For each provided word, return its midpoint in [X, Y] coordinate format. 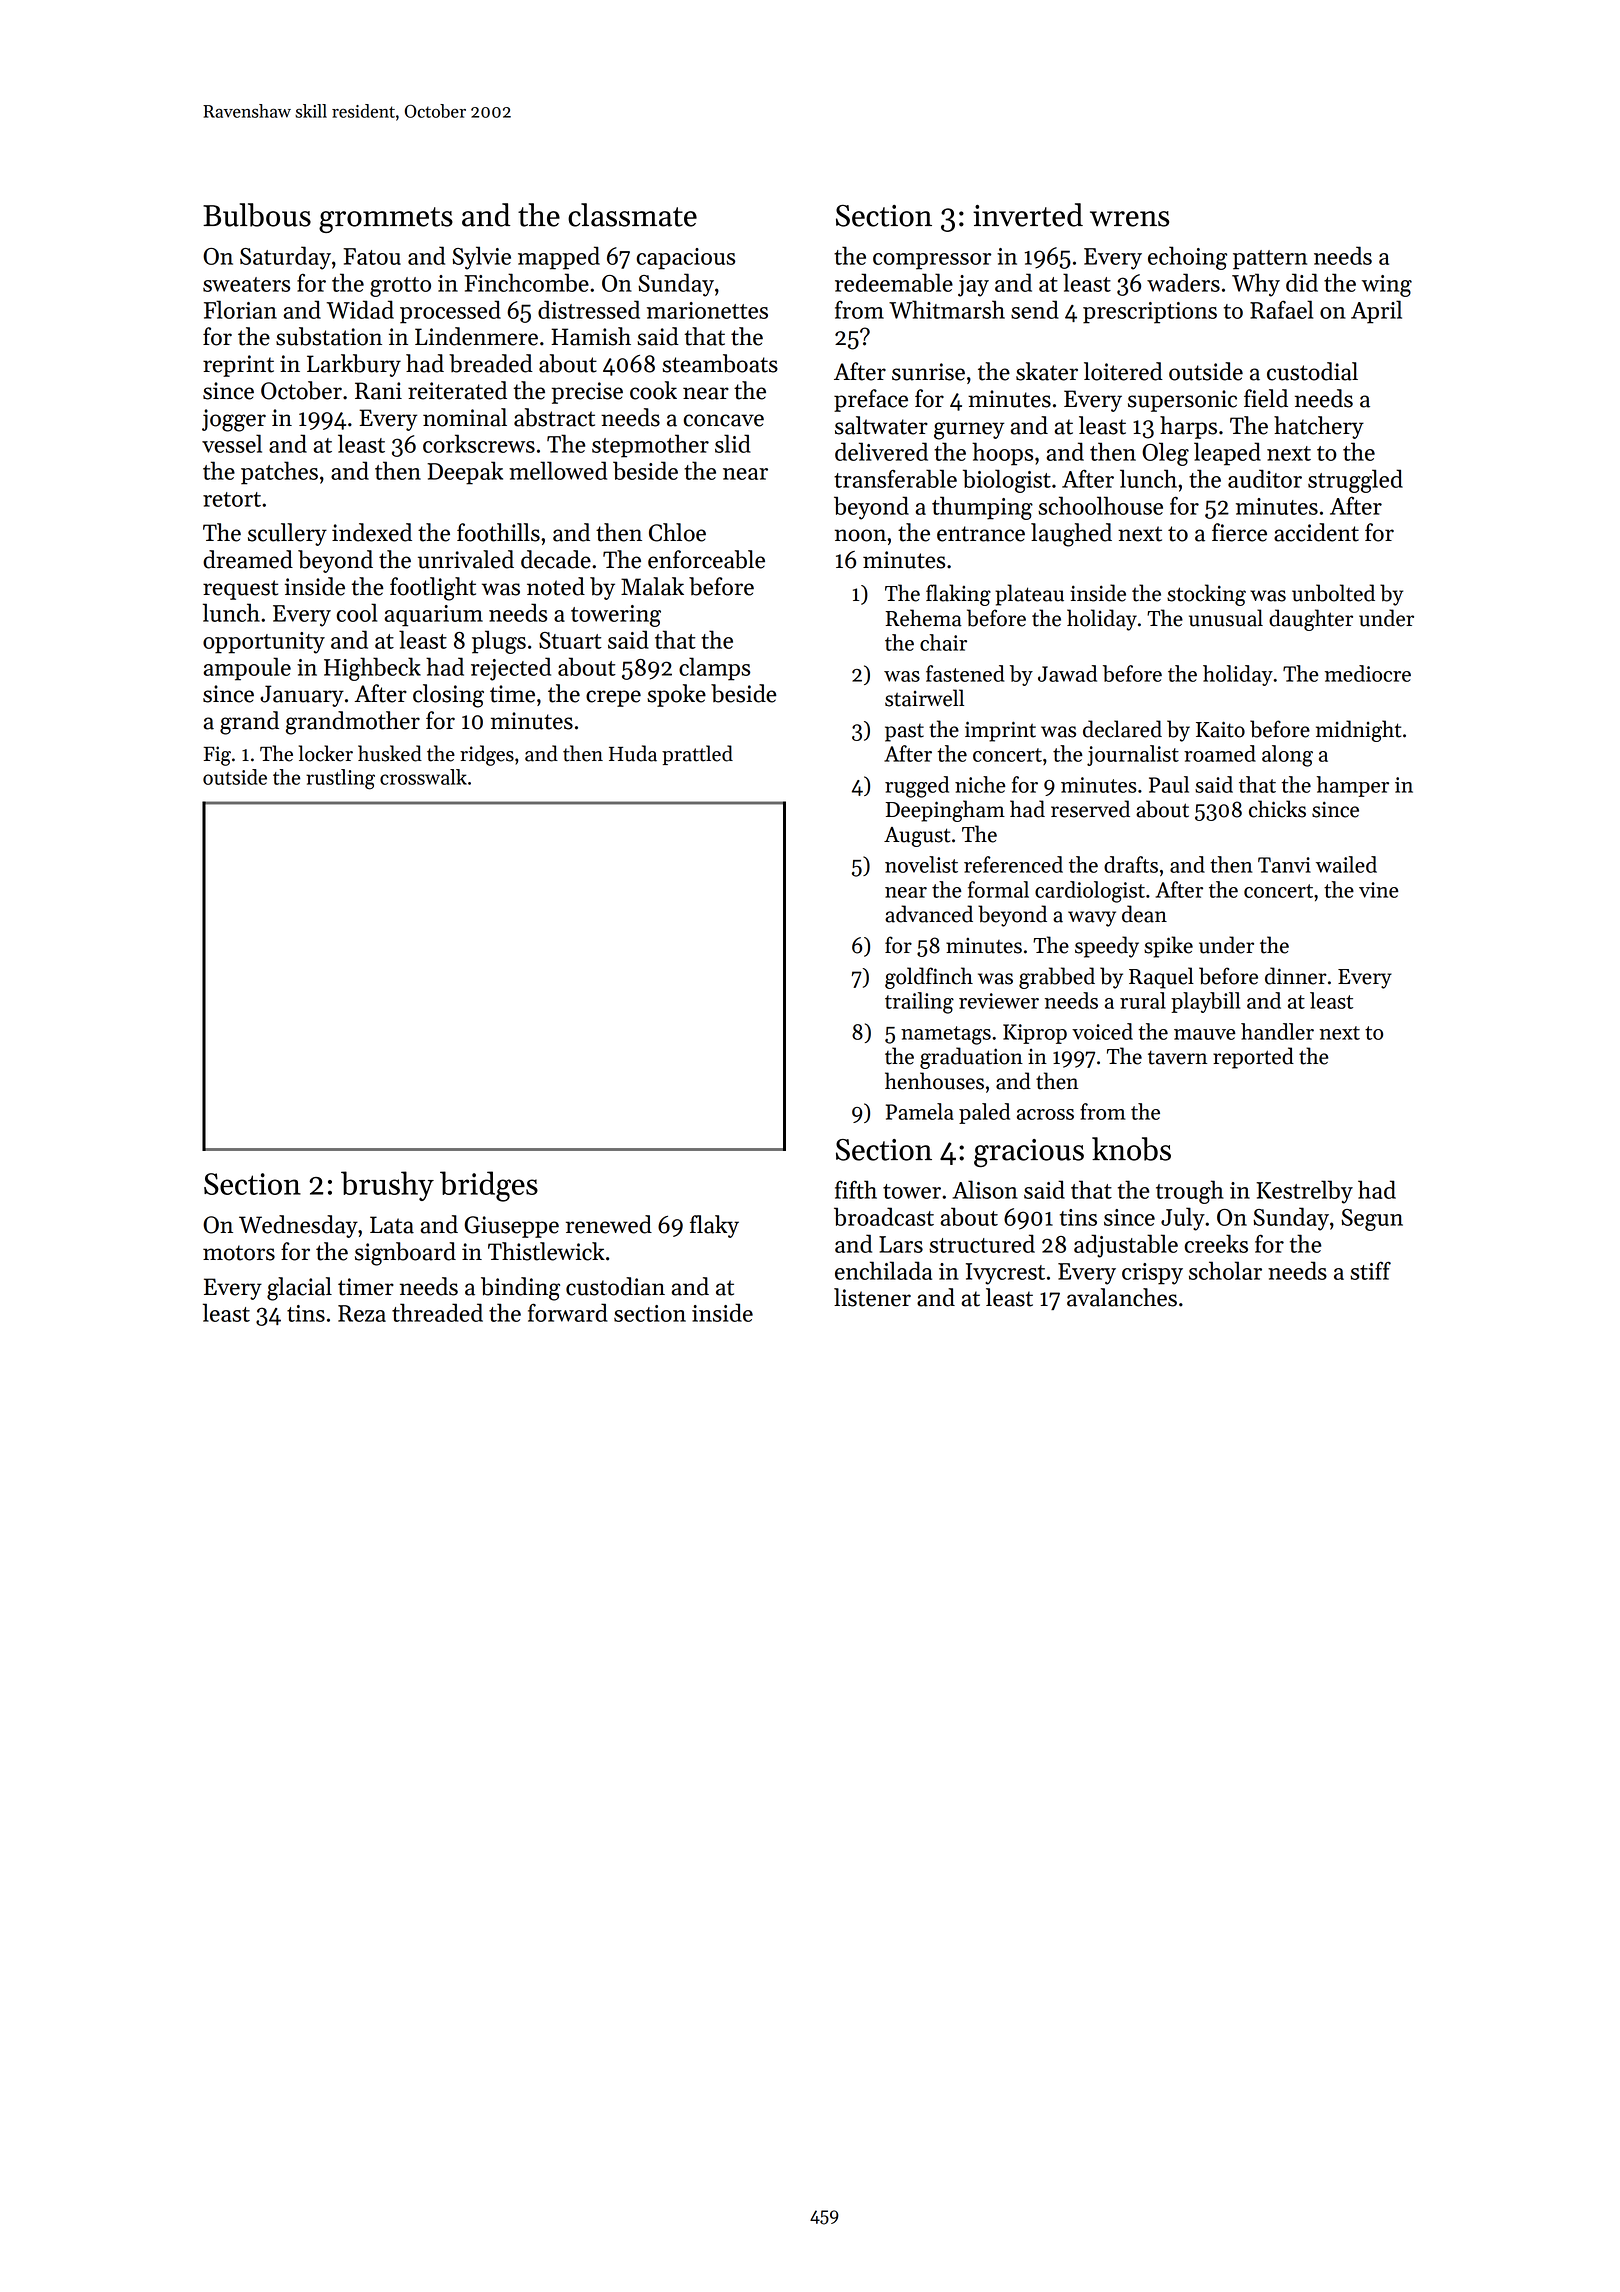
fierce [1239, 532]
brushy [387, 1186]
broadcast [884, 1216]
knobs [1131, 1149]
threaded [437, 1312]
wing [1387, 286]
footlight [433, 589]
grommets [386, 220]
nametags [946, 1035]
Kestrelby [1304, 1192]
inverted [1028, 215]
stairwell [924, 698]
